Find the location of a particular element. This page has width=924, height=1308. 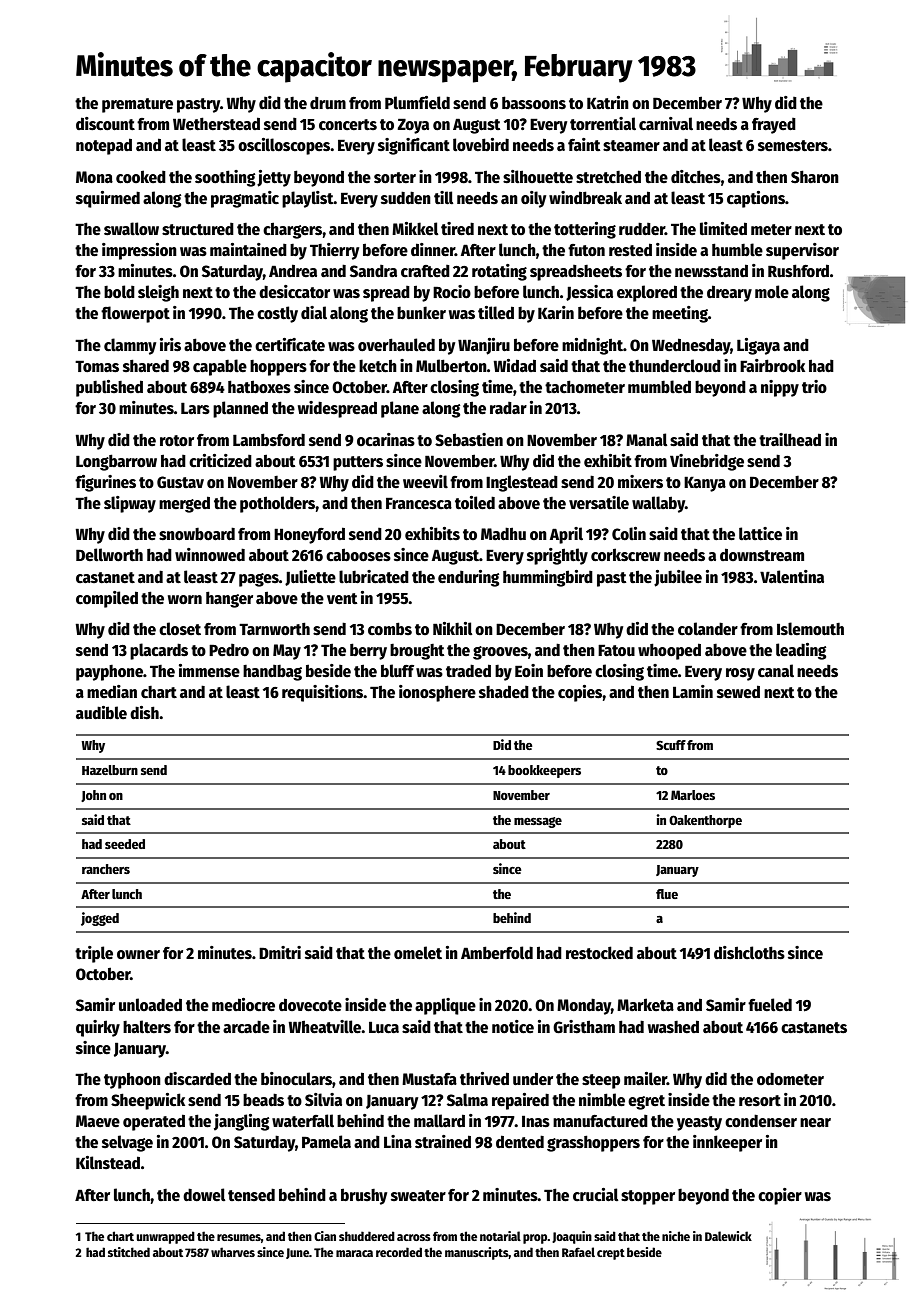

Amberfold is located at coordinates (497, 953).
